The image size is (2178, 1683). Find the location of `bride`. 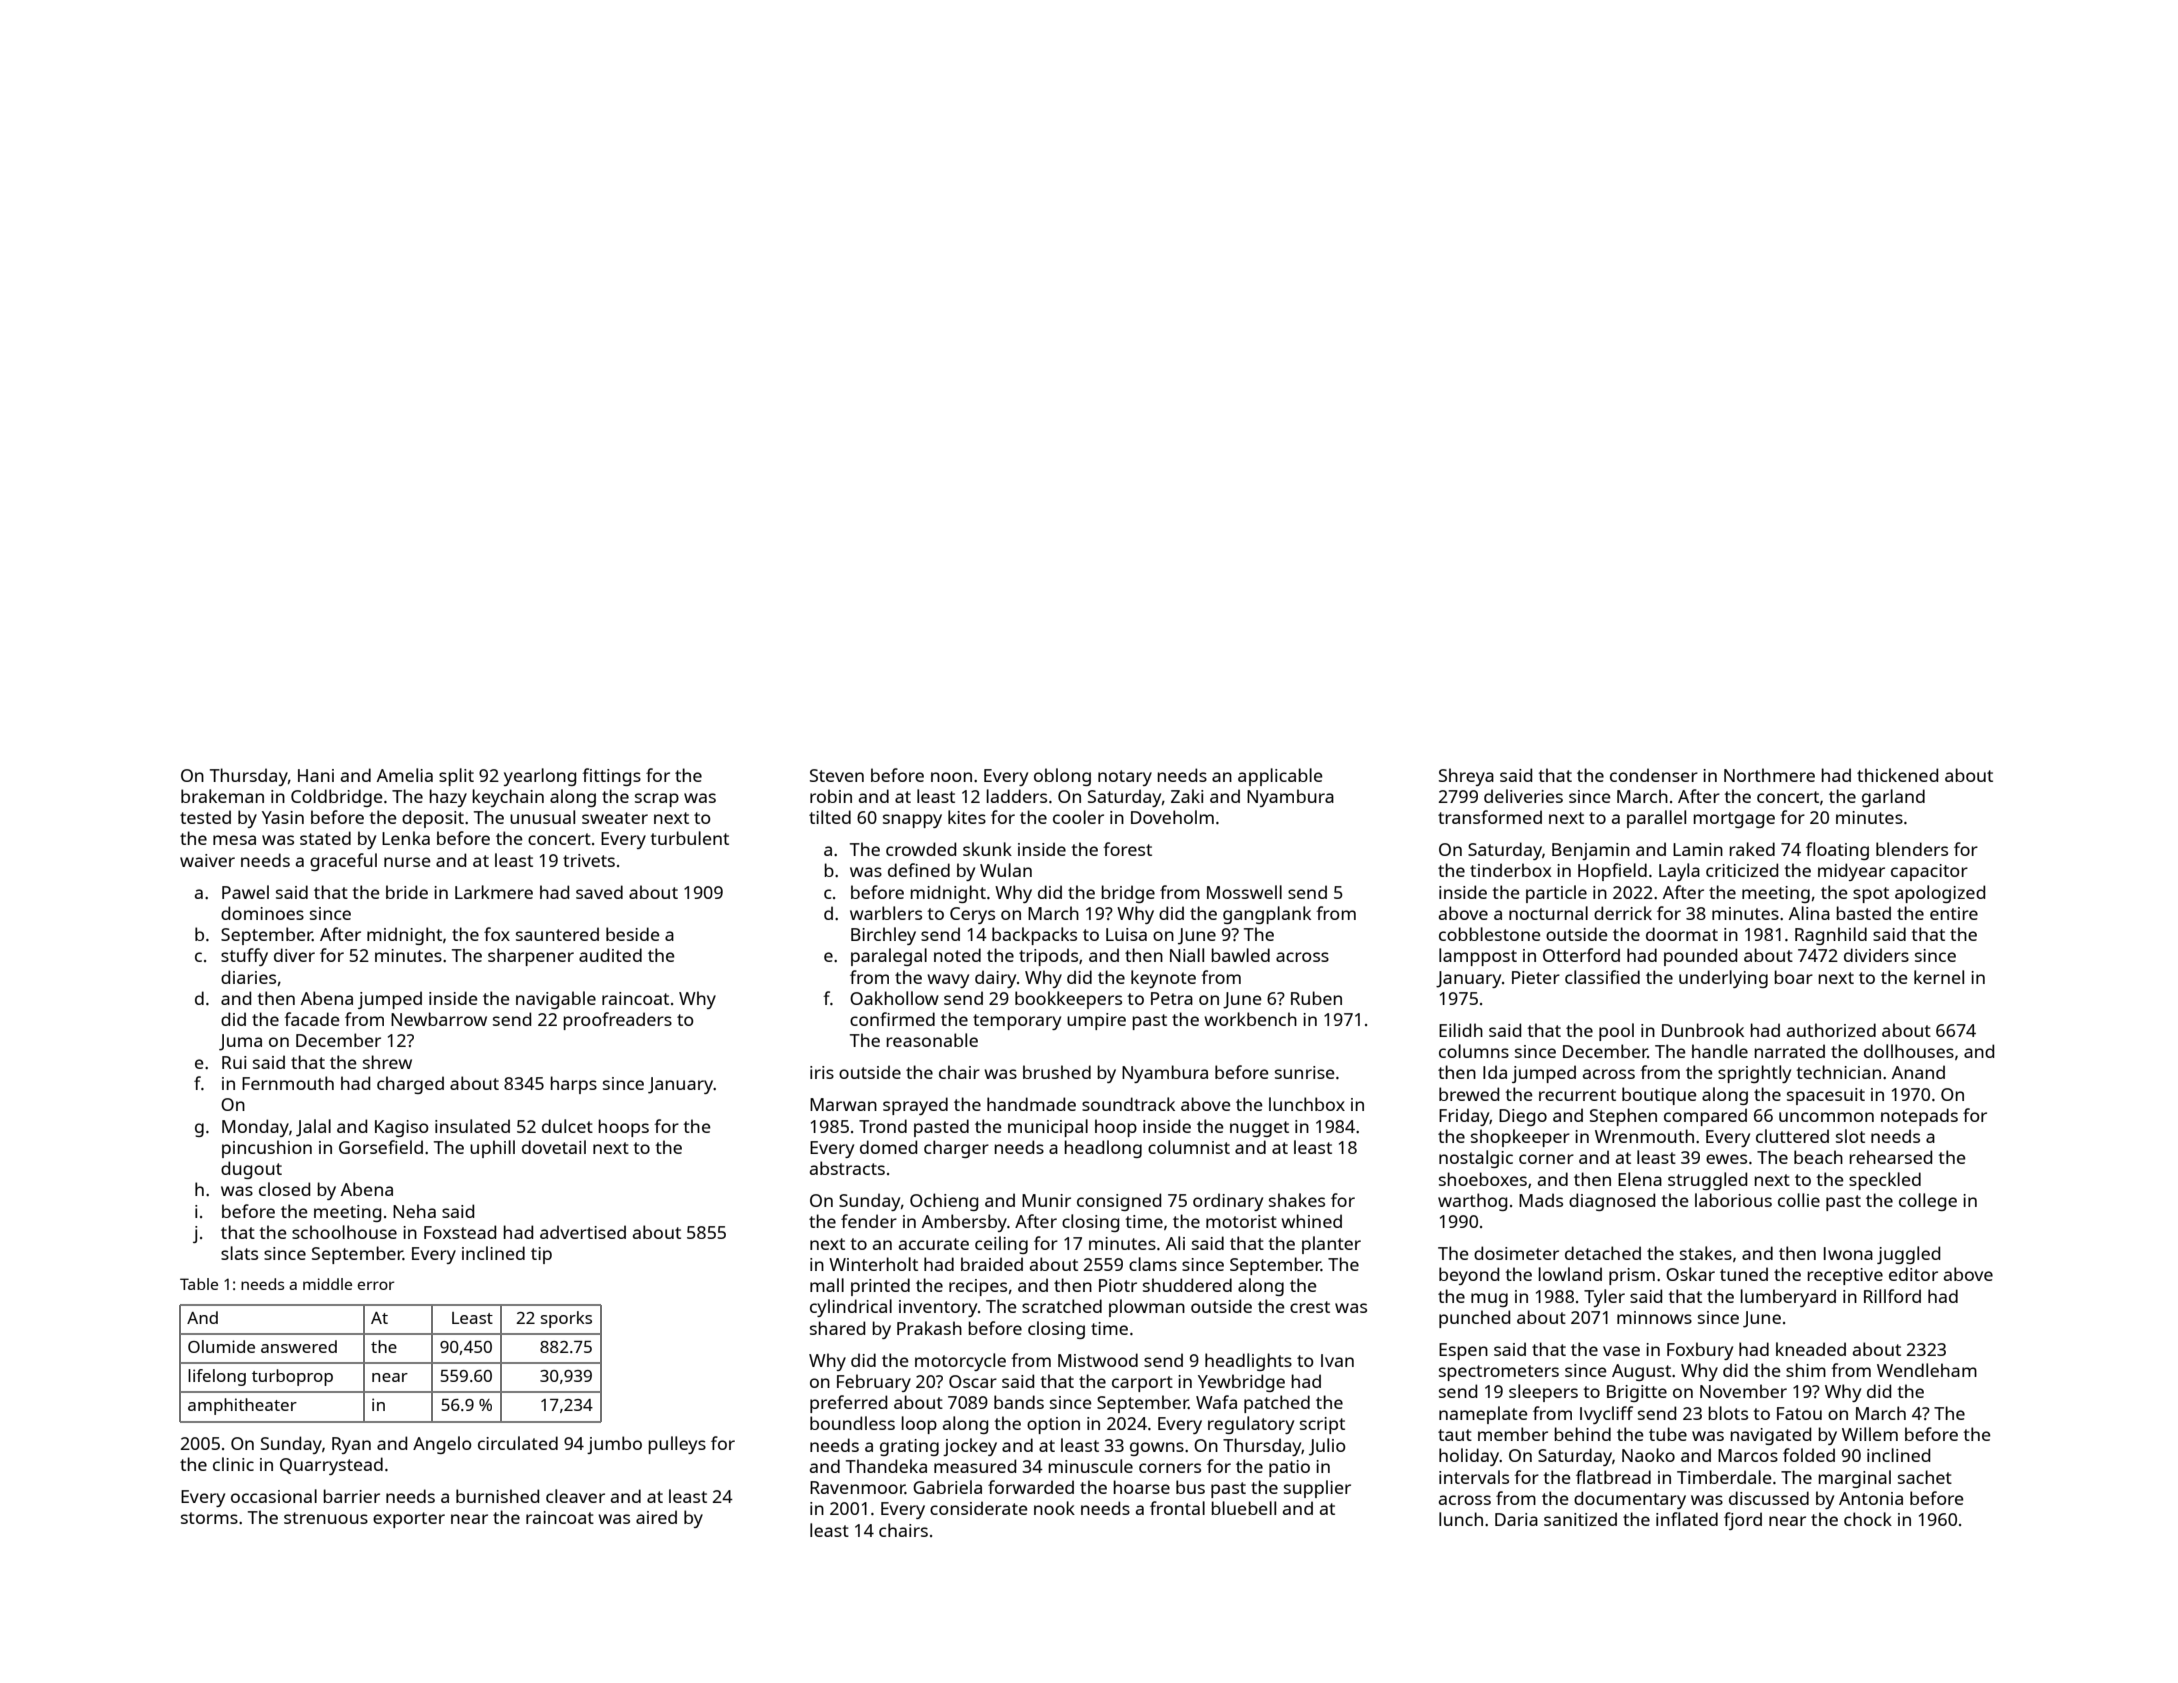

bride is located at coordinates (407, 892).
